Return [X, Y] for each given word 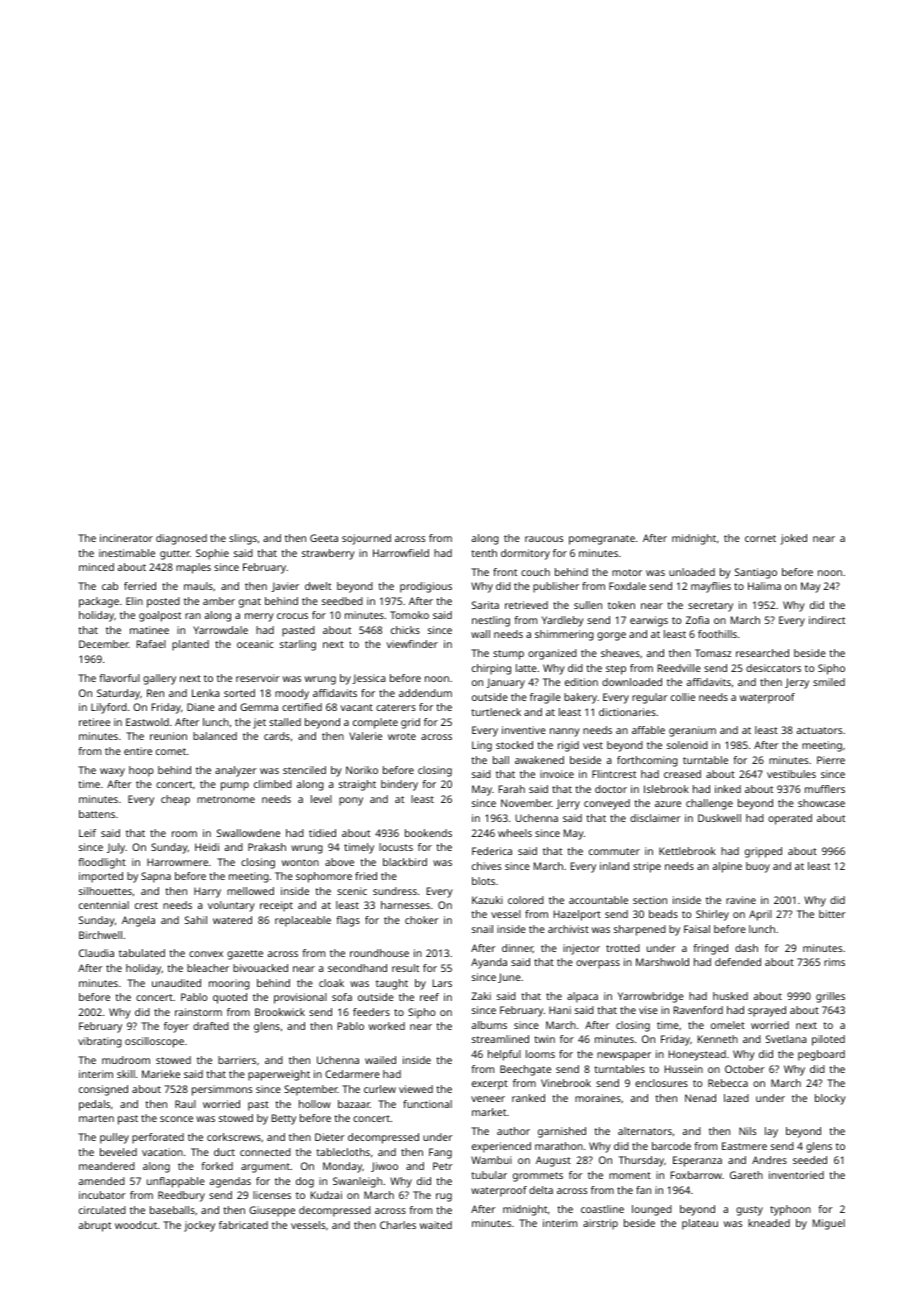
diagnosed [181, 539]
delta [541, 1190]
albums [489, 1025]
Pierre [831, 760]
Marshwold [662, 962]
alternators [645, 1131]
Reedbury [181, 1196]
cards [277, 736]
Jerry [568, 804]
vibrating [100, 1042]
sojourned [366, 539]
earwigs [649, 621]
